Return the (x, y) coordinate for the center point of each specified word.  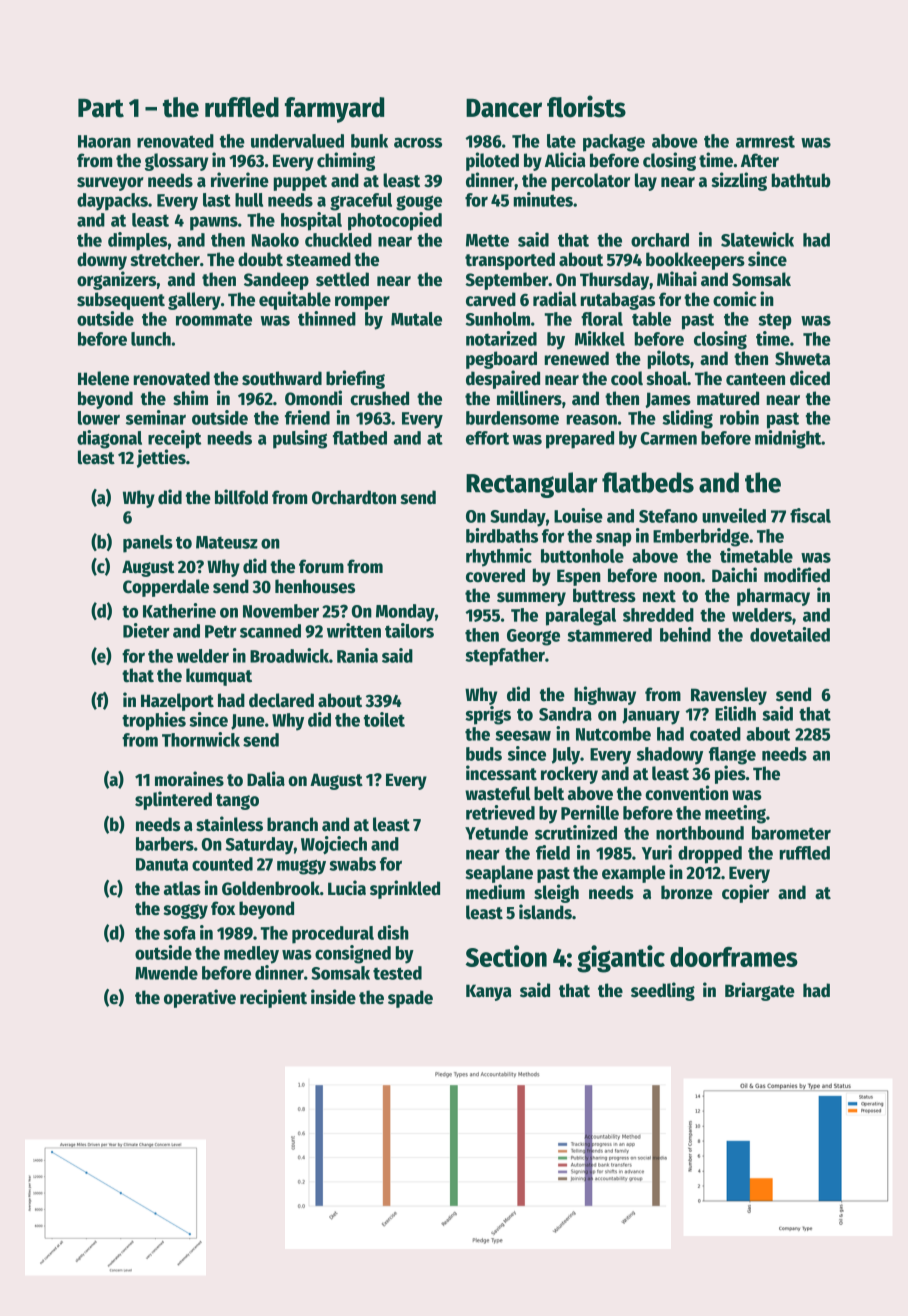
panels (148, 544)
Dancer (504, 108)
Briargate (760, 991)
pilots (668, 359)
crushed (379, 398)
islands (545, 912)
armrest (765, 141)
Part (101, 108)
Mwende (166, 973)
